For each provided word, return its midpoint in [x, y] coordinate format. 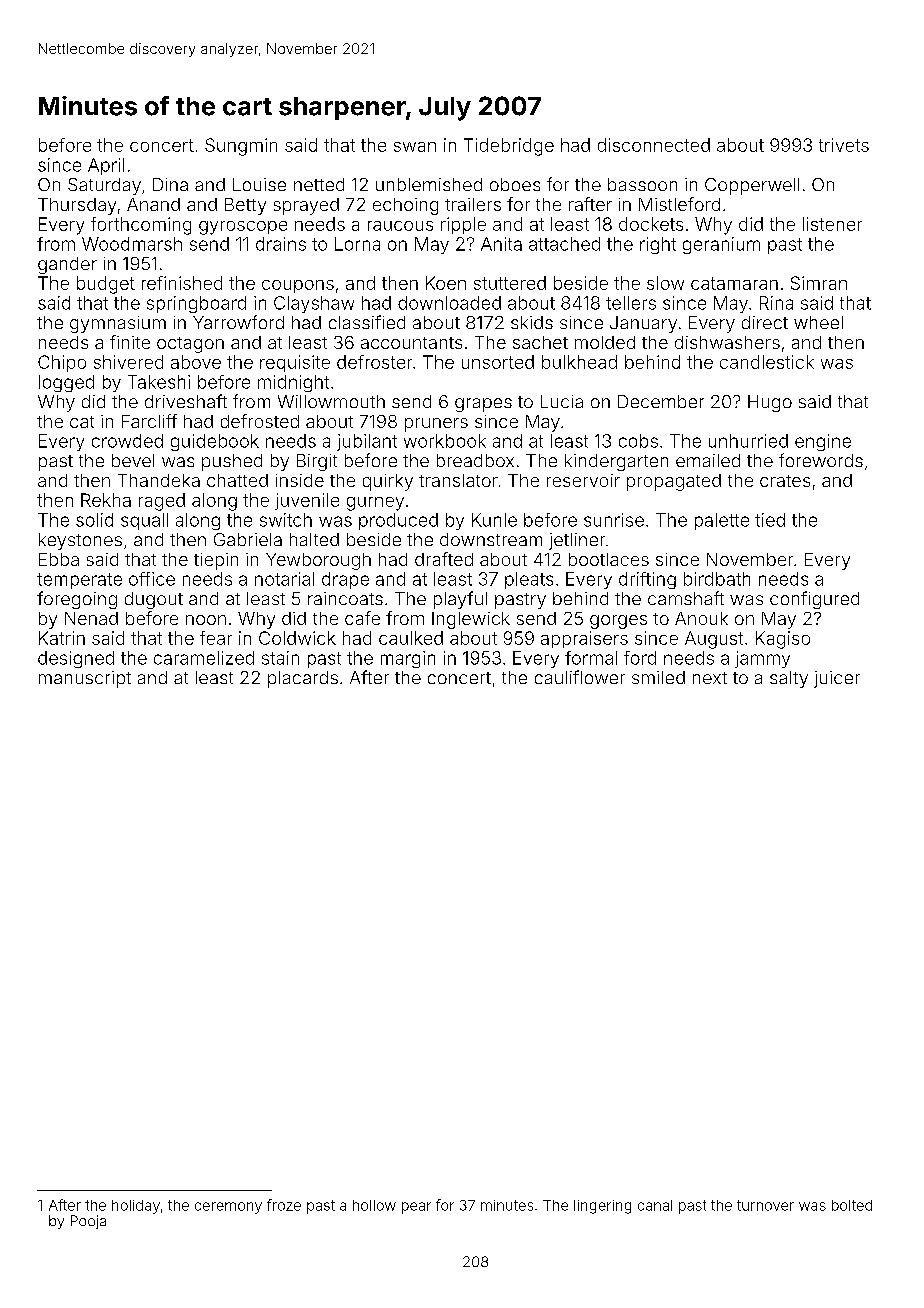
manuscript [85, 679]
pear [416, 1208]
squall [144, 521]
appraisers [584, 639]
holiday [136, 1207]
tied [770, 520]
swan [415, 147]
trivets [844, 145]
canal [655, 1205]
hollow [374, 1205]
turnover [765, 1205]
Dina [170, 184]
